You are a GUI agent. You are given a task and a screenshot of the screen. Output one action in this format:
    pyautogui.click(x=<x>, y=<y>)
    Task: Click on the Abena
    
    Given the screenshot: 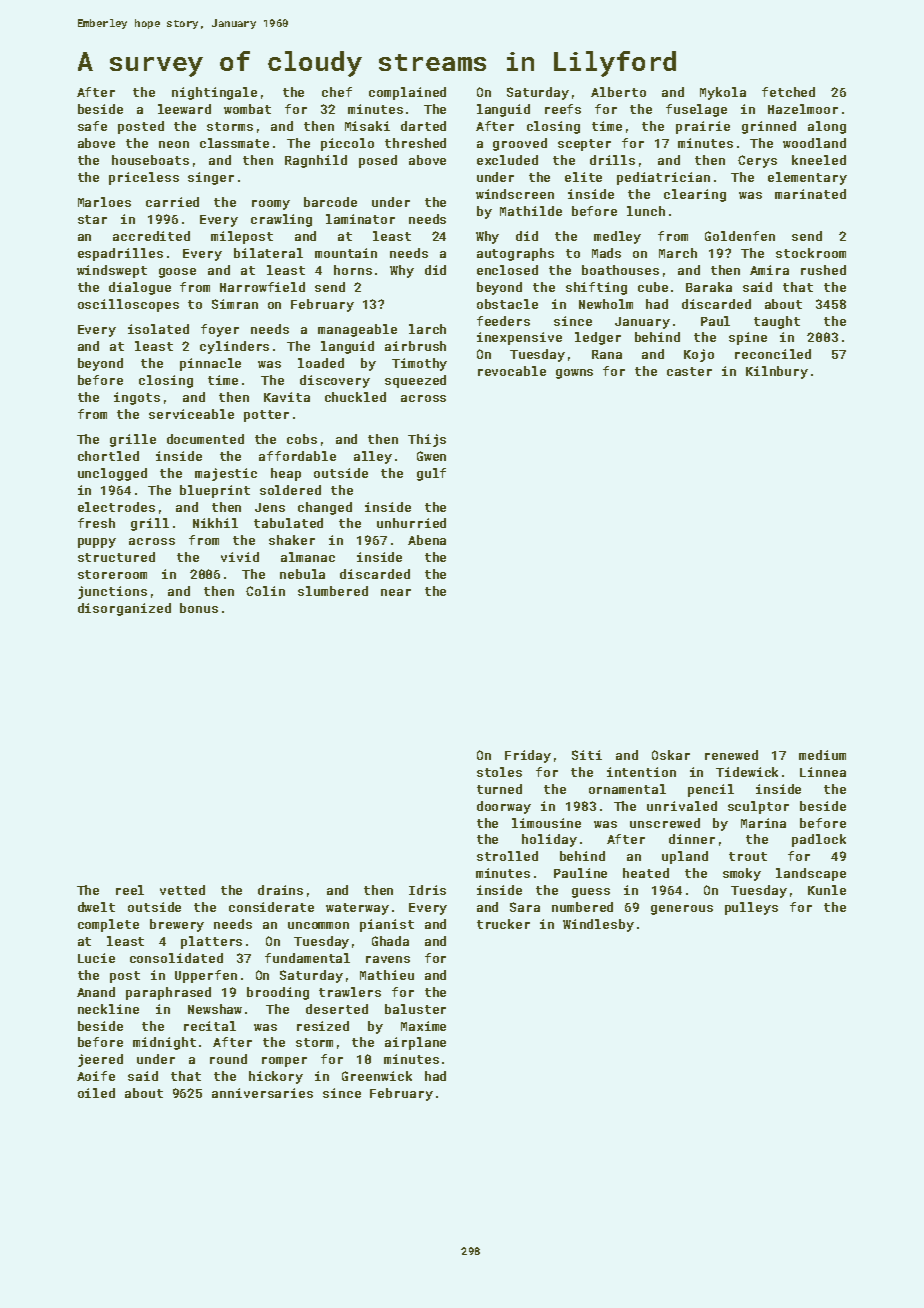 What is the action you would take?
    pyautogui.click(x=427, y=540)
